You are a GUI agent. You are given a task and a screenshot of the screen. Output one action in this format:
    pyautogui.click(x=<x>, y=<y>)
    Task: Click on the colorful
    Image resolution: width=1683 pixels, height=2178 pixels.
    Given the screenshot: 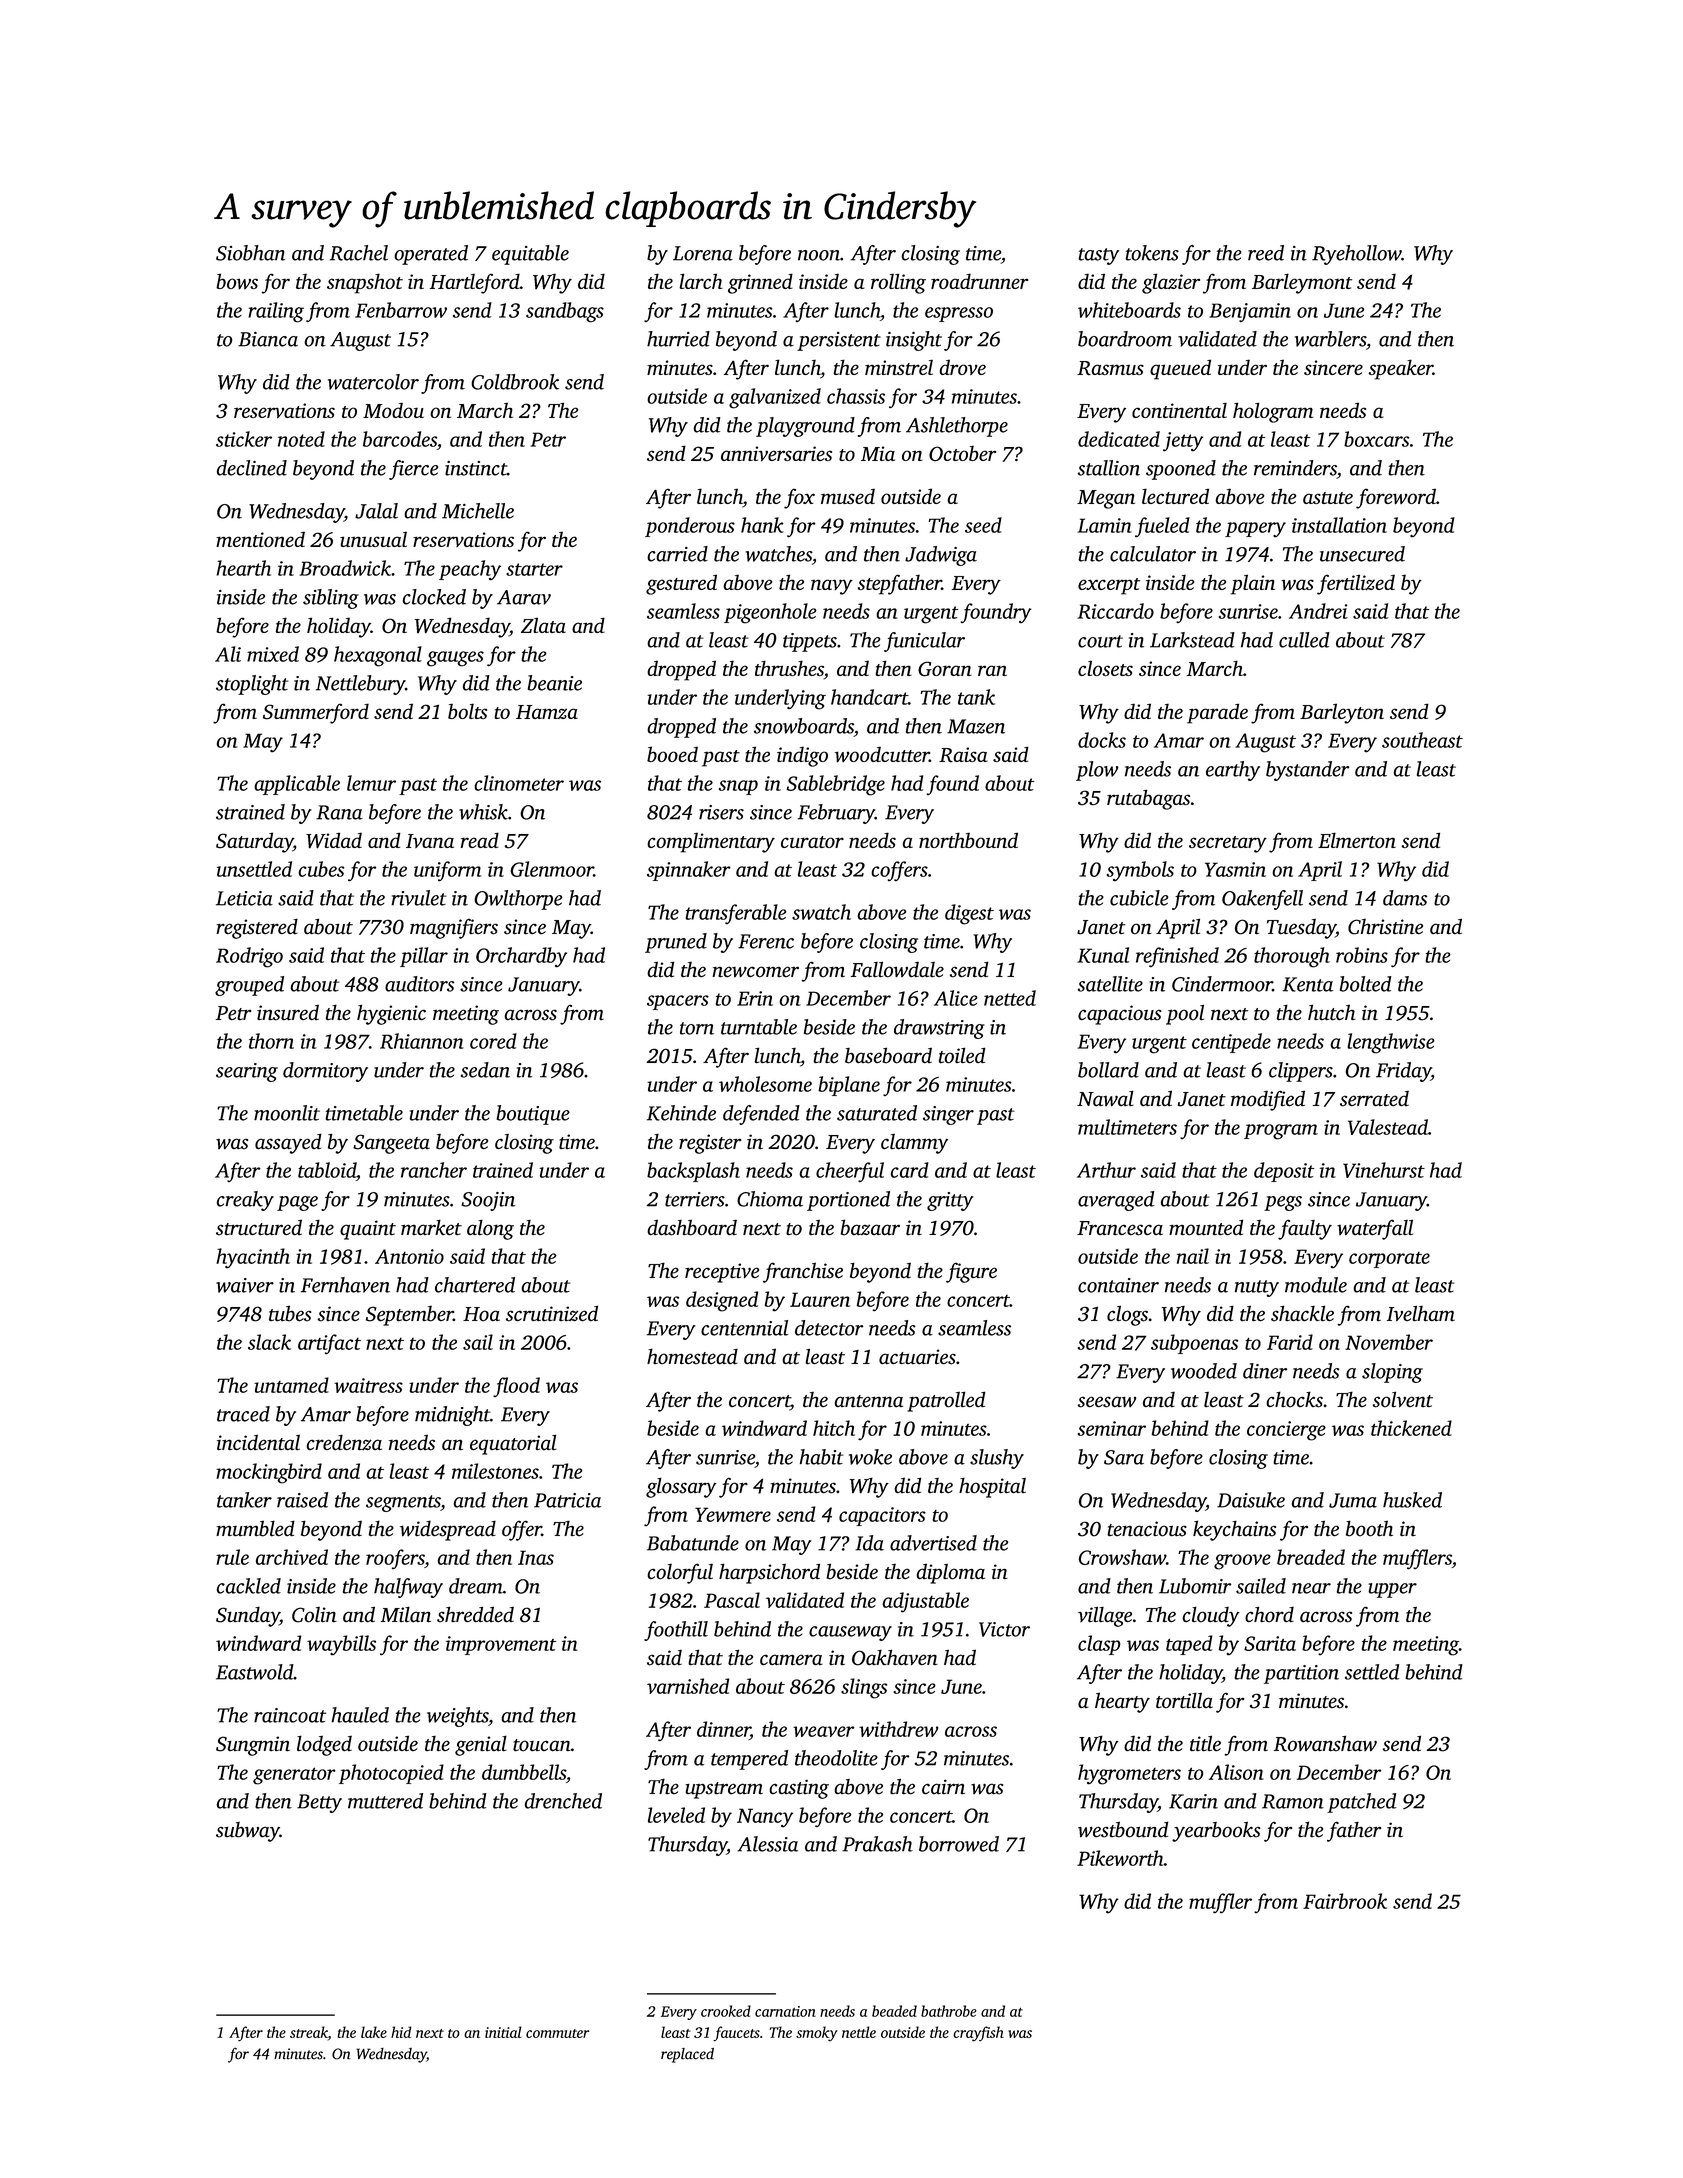 What is the action you would take?
    pyautogui.click(x=680, y=1574)
